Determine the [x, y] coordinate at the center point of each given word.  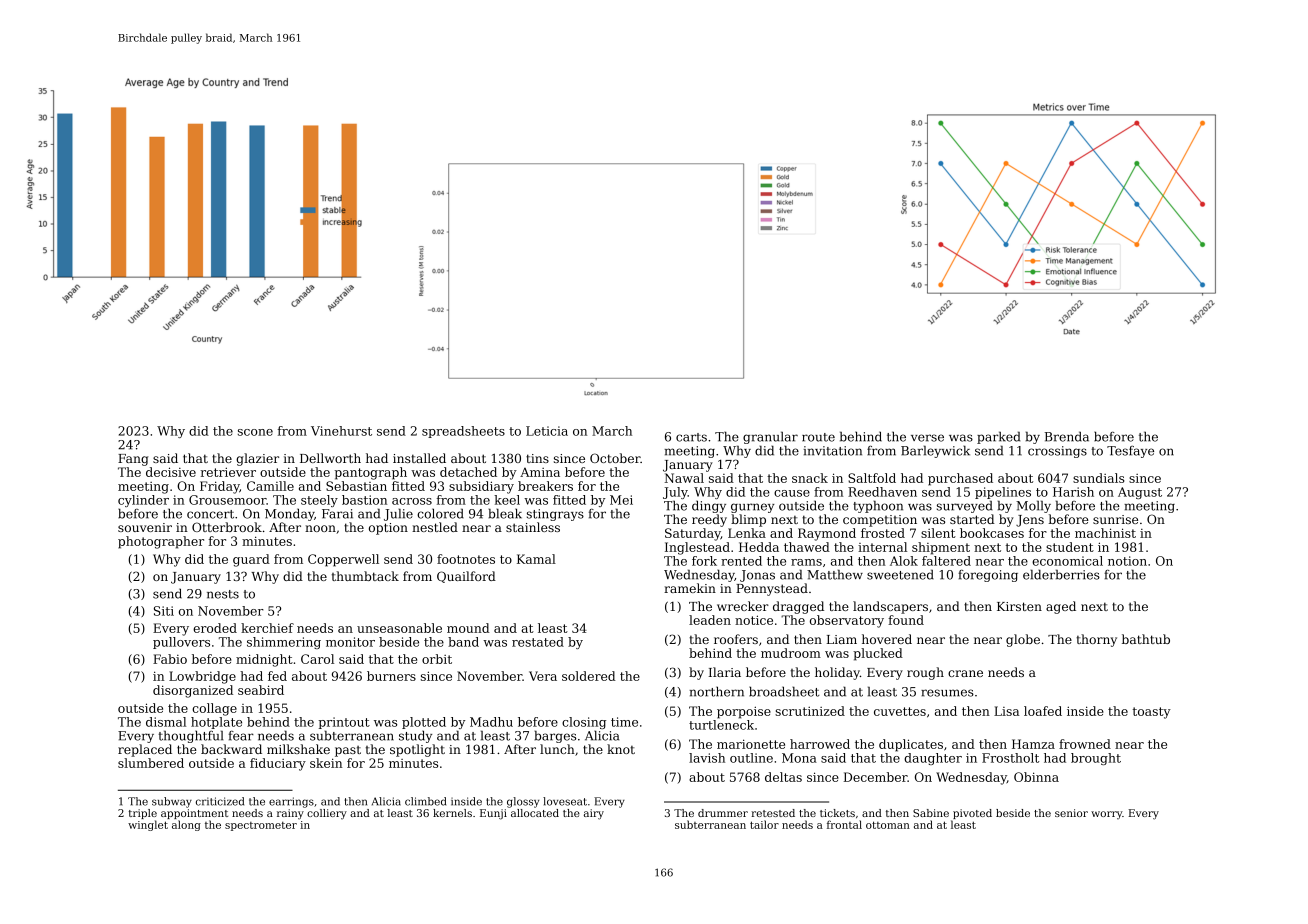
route [818, 437]
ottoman [888, 825]
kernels [452, 813]
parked [998, 437]
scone [255, 432]
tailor [764, 824]
